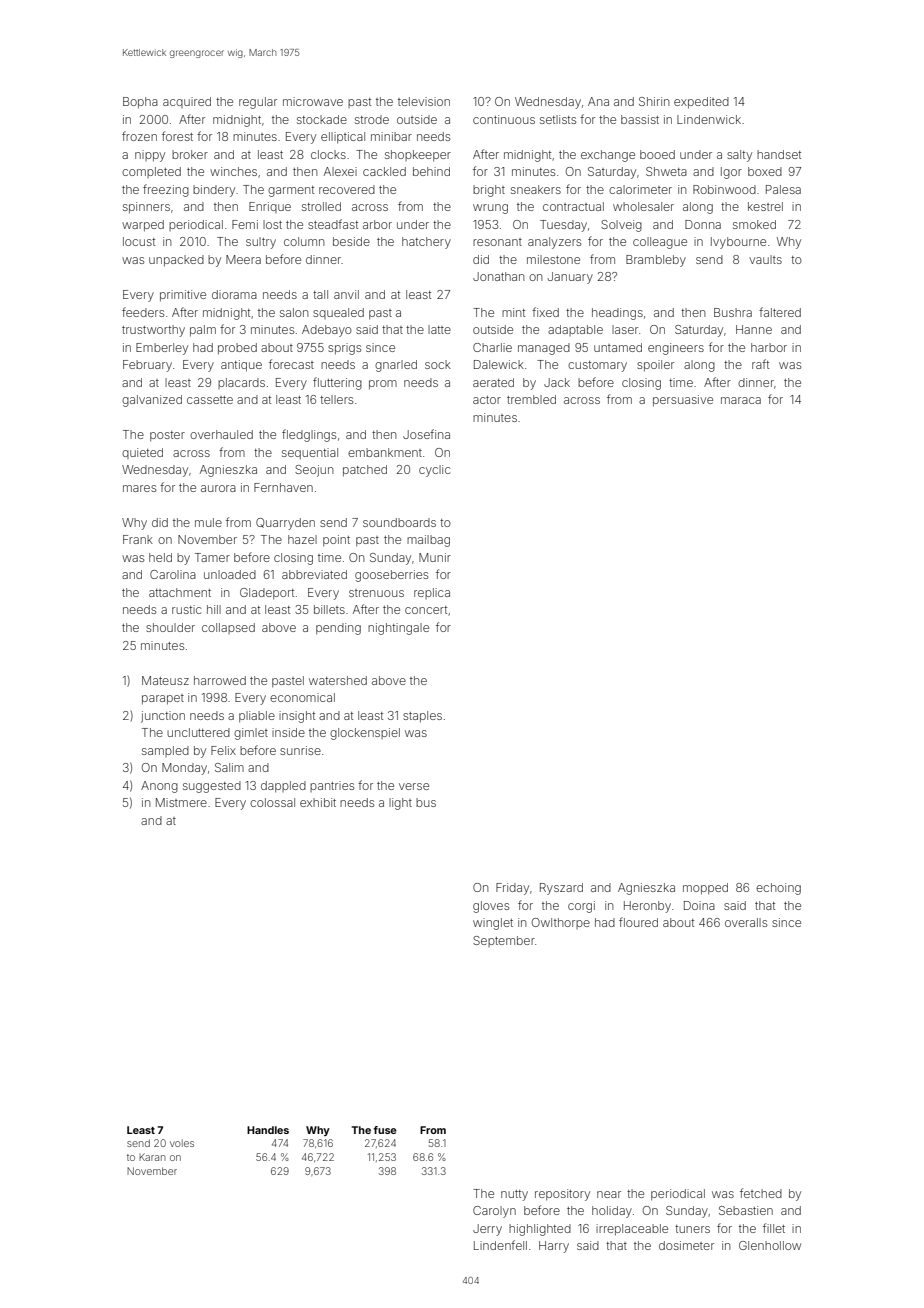  What do you see at coordinates (487, 400) in the screenshot?
I see `actor` at bounding box center [487, 400].
